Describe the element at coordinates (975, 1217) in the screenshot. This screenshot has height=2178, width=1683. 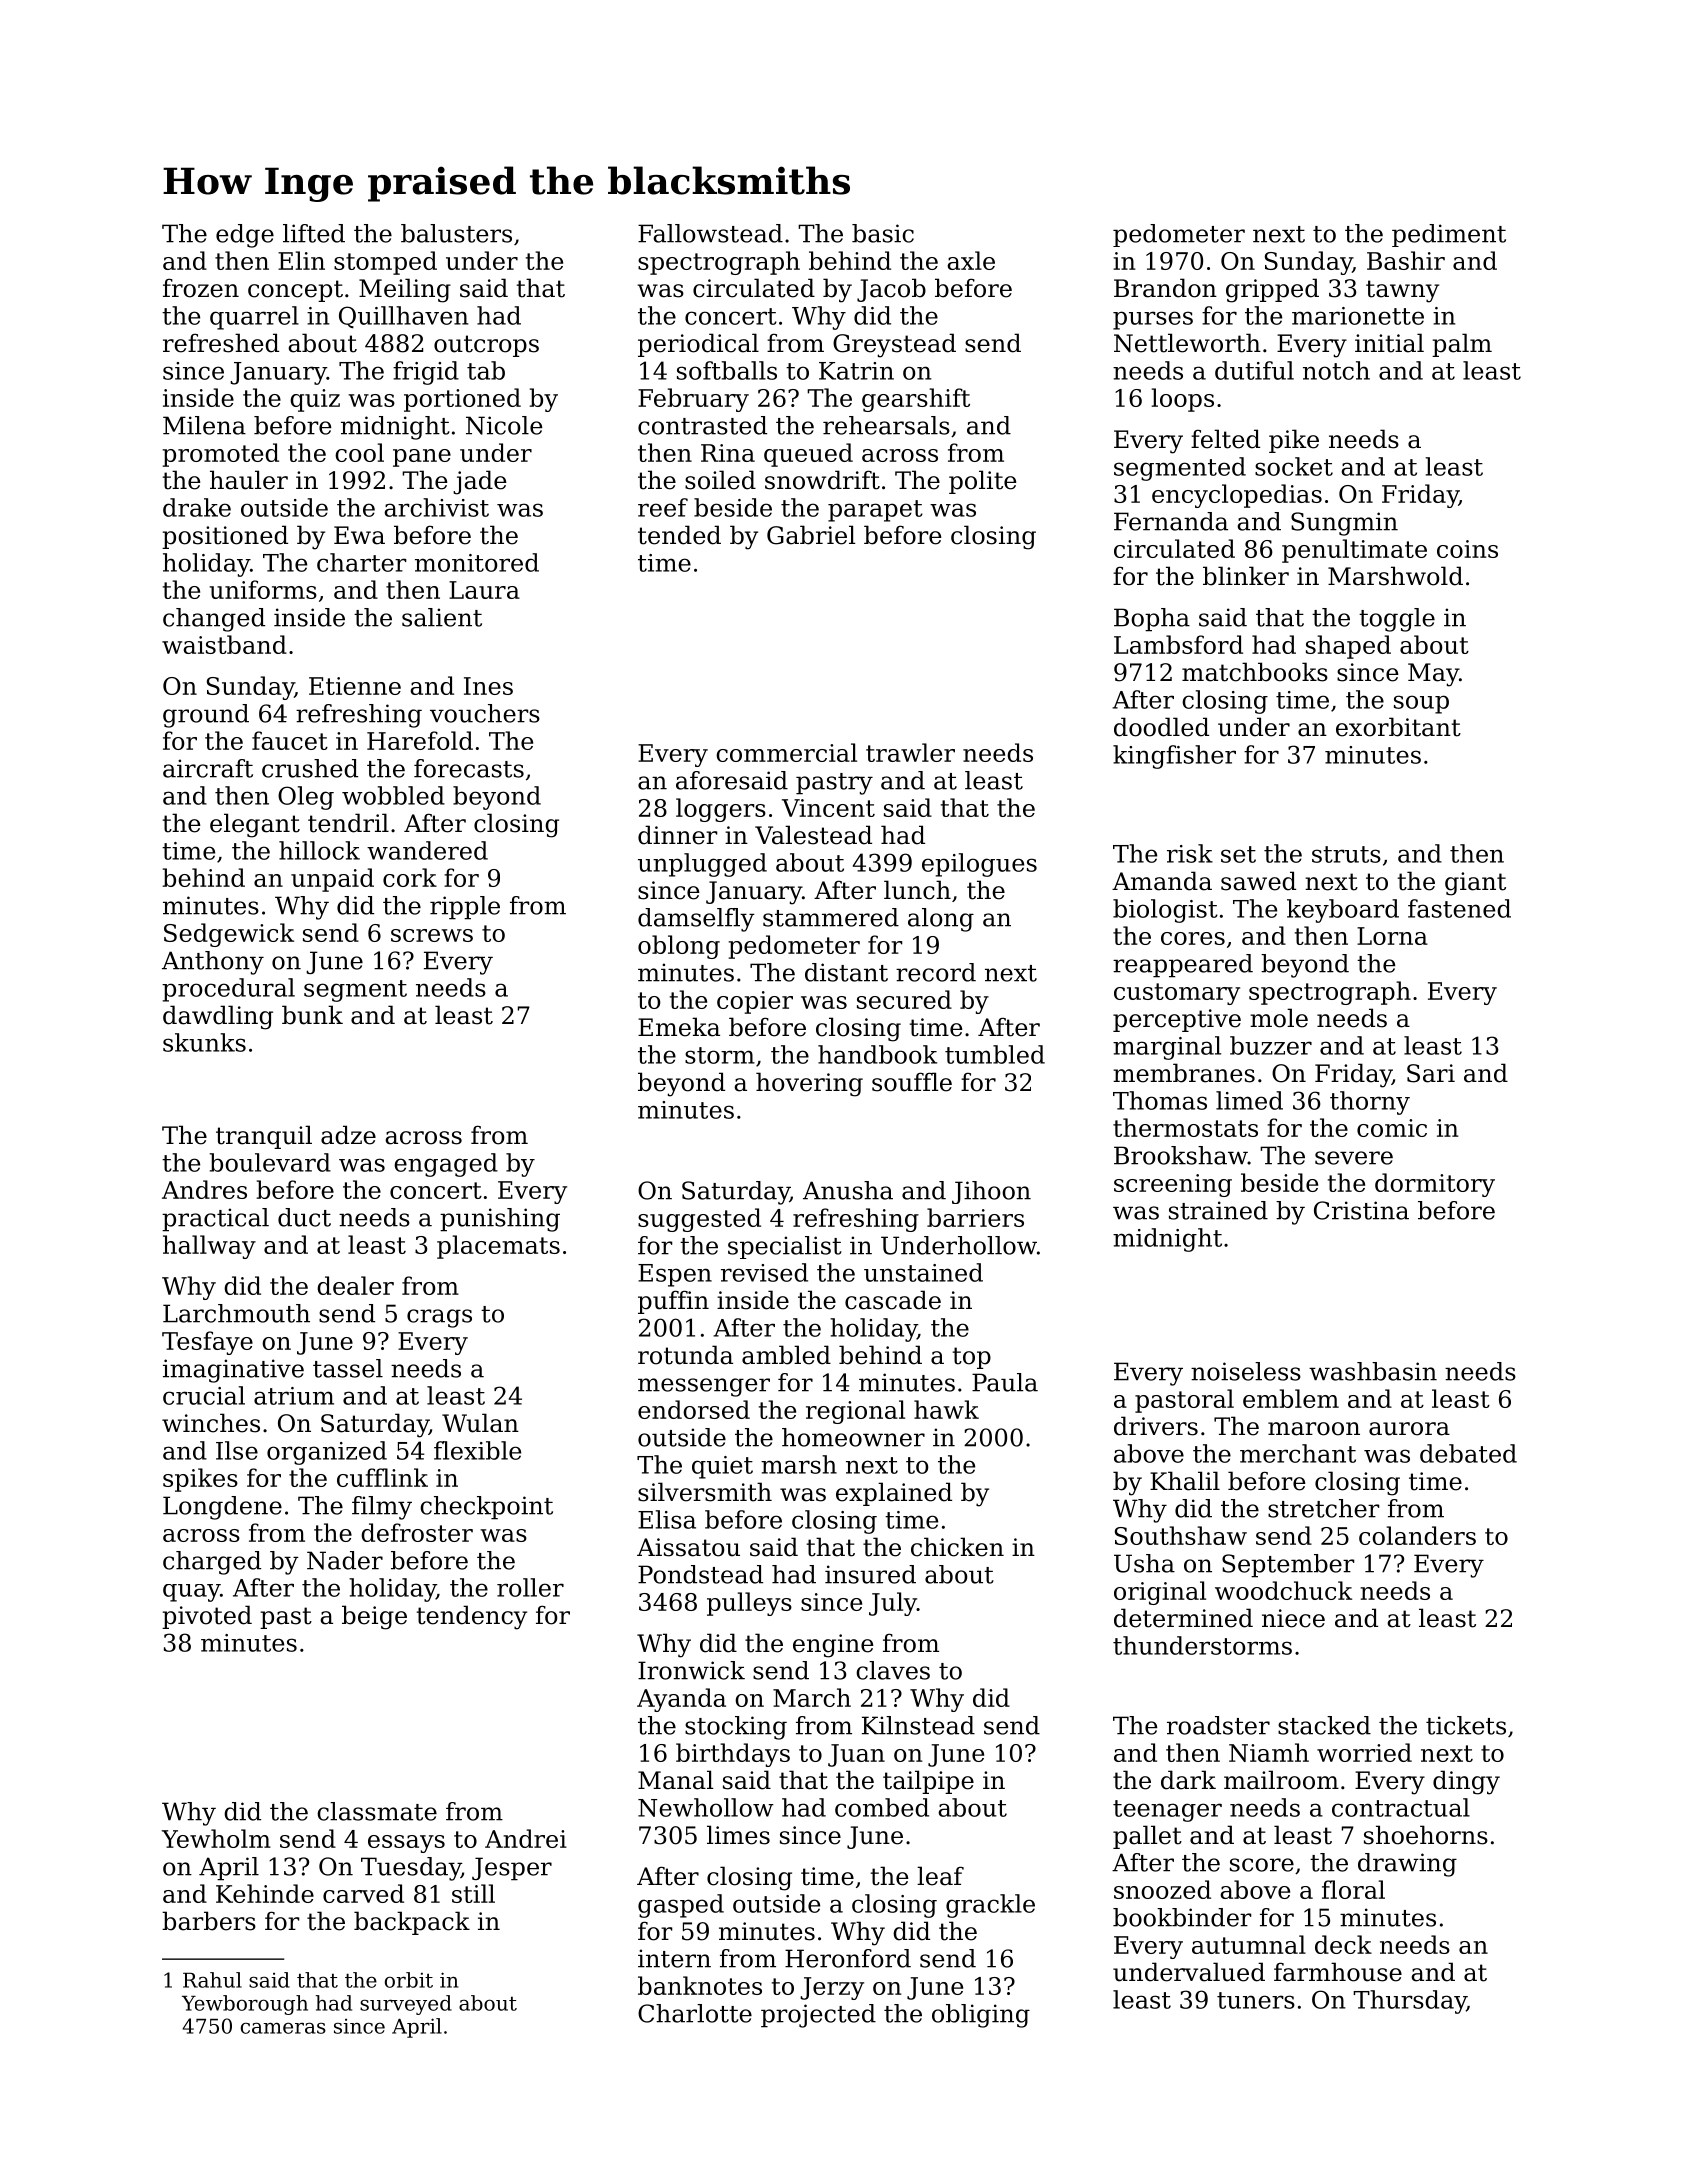
I see `barriers` at that location.
